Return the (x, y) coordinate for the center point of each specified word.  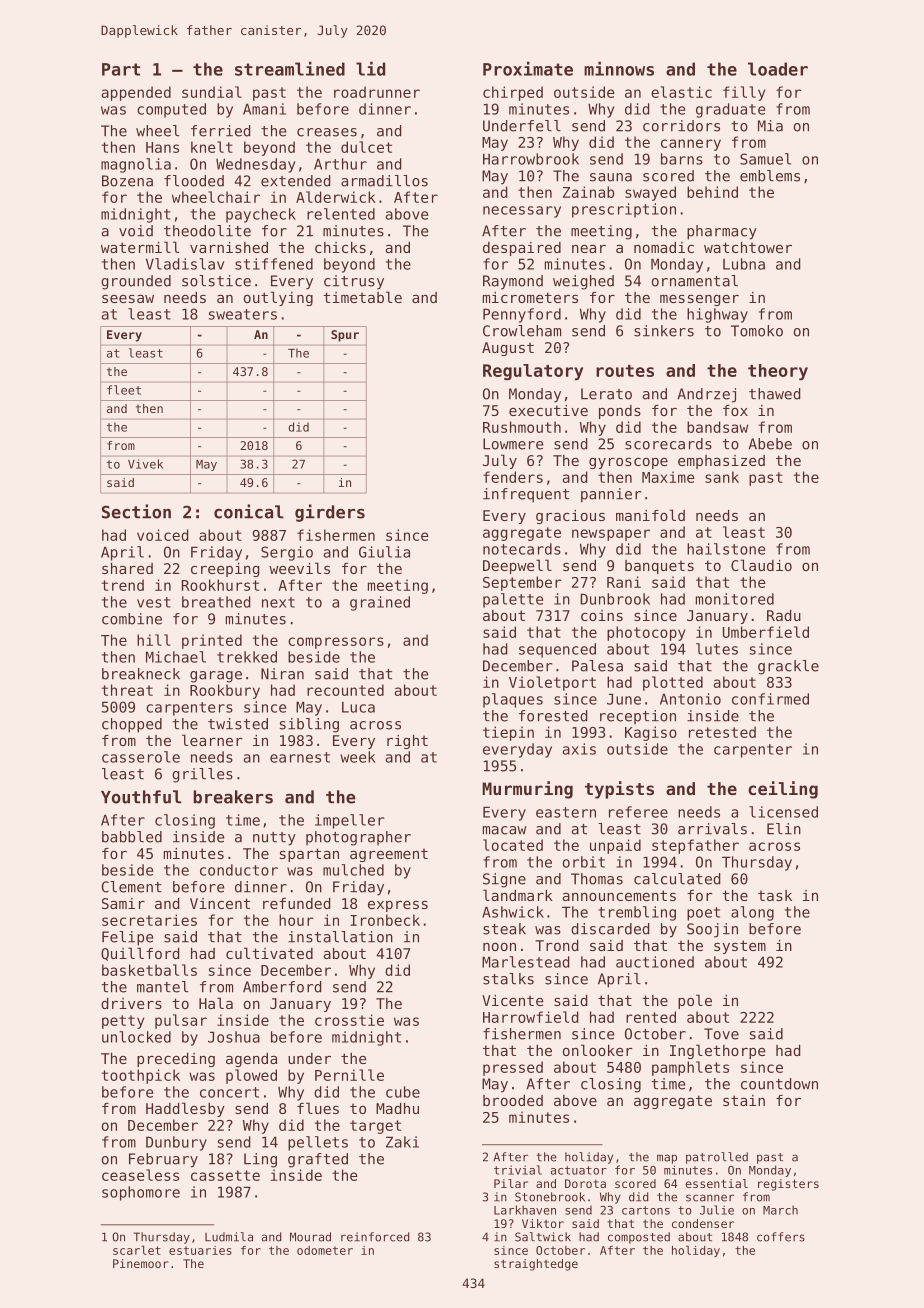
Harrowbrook (531, 159)
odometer (325, 1250)
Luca (358, 707)
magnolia (136, 165)
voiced (163, 535)
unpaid (615, 846)
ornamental (695, 281)
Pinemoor (141, 1263)
